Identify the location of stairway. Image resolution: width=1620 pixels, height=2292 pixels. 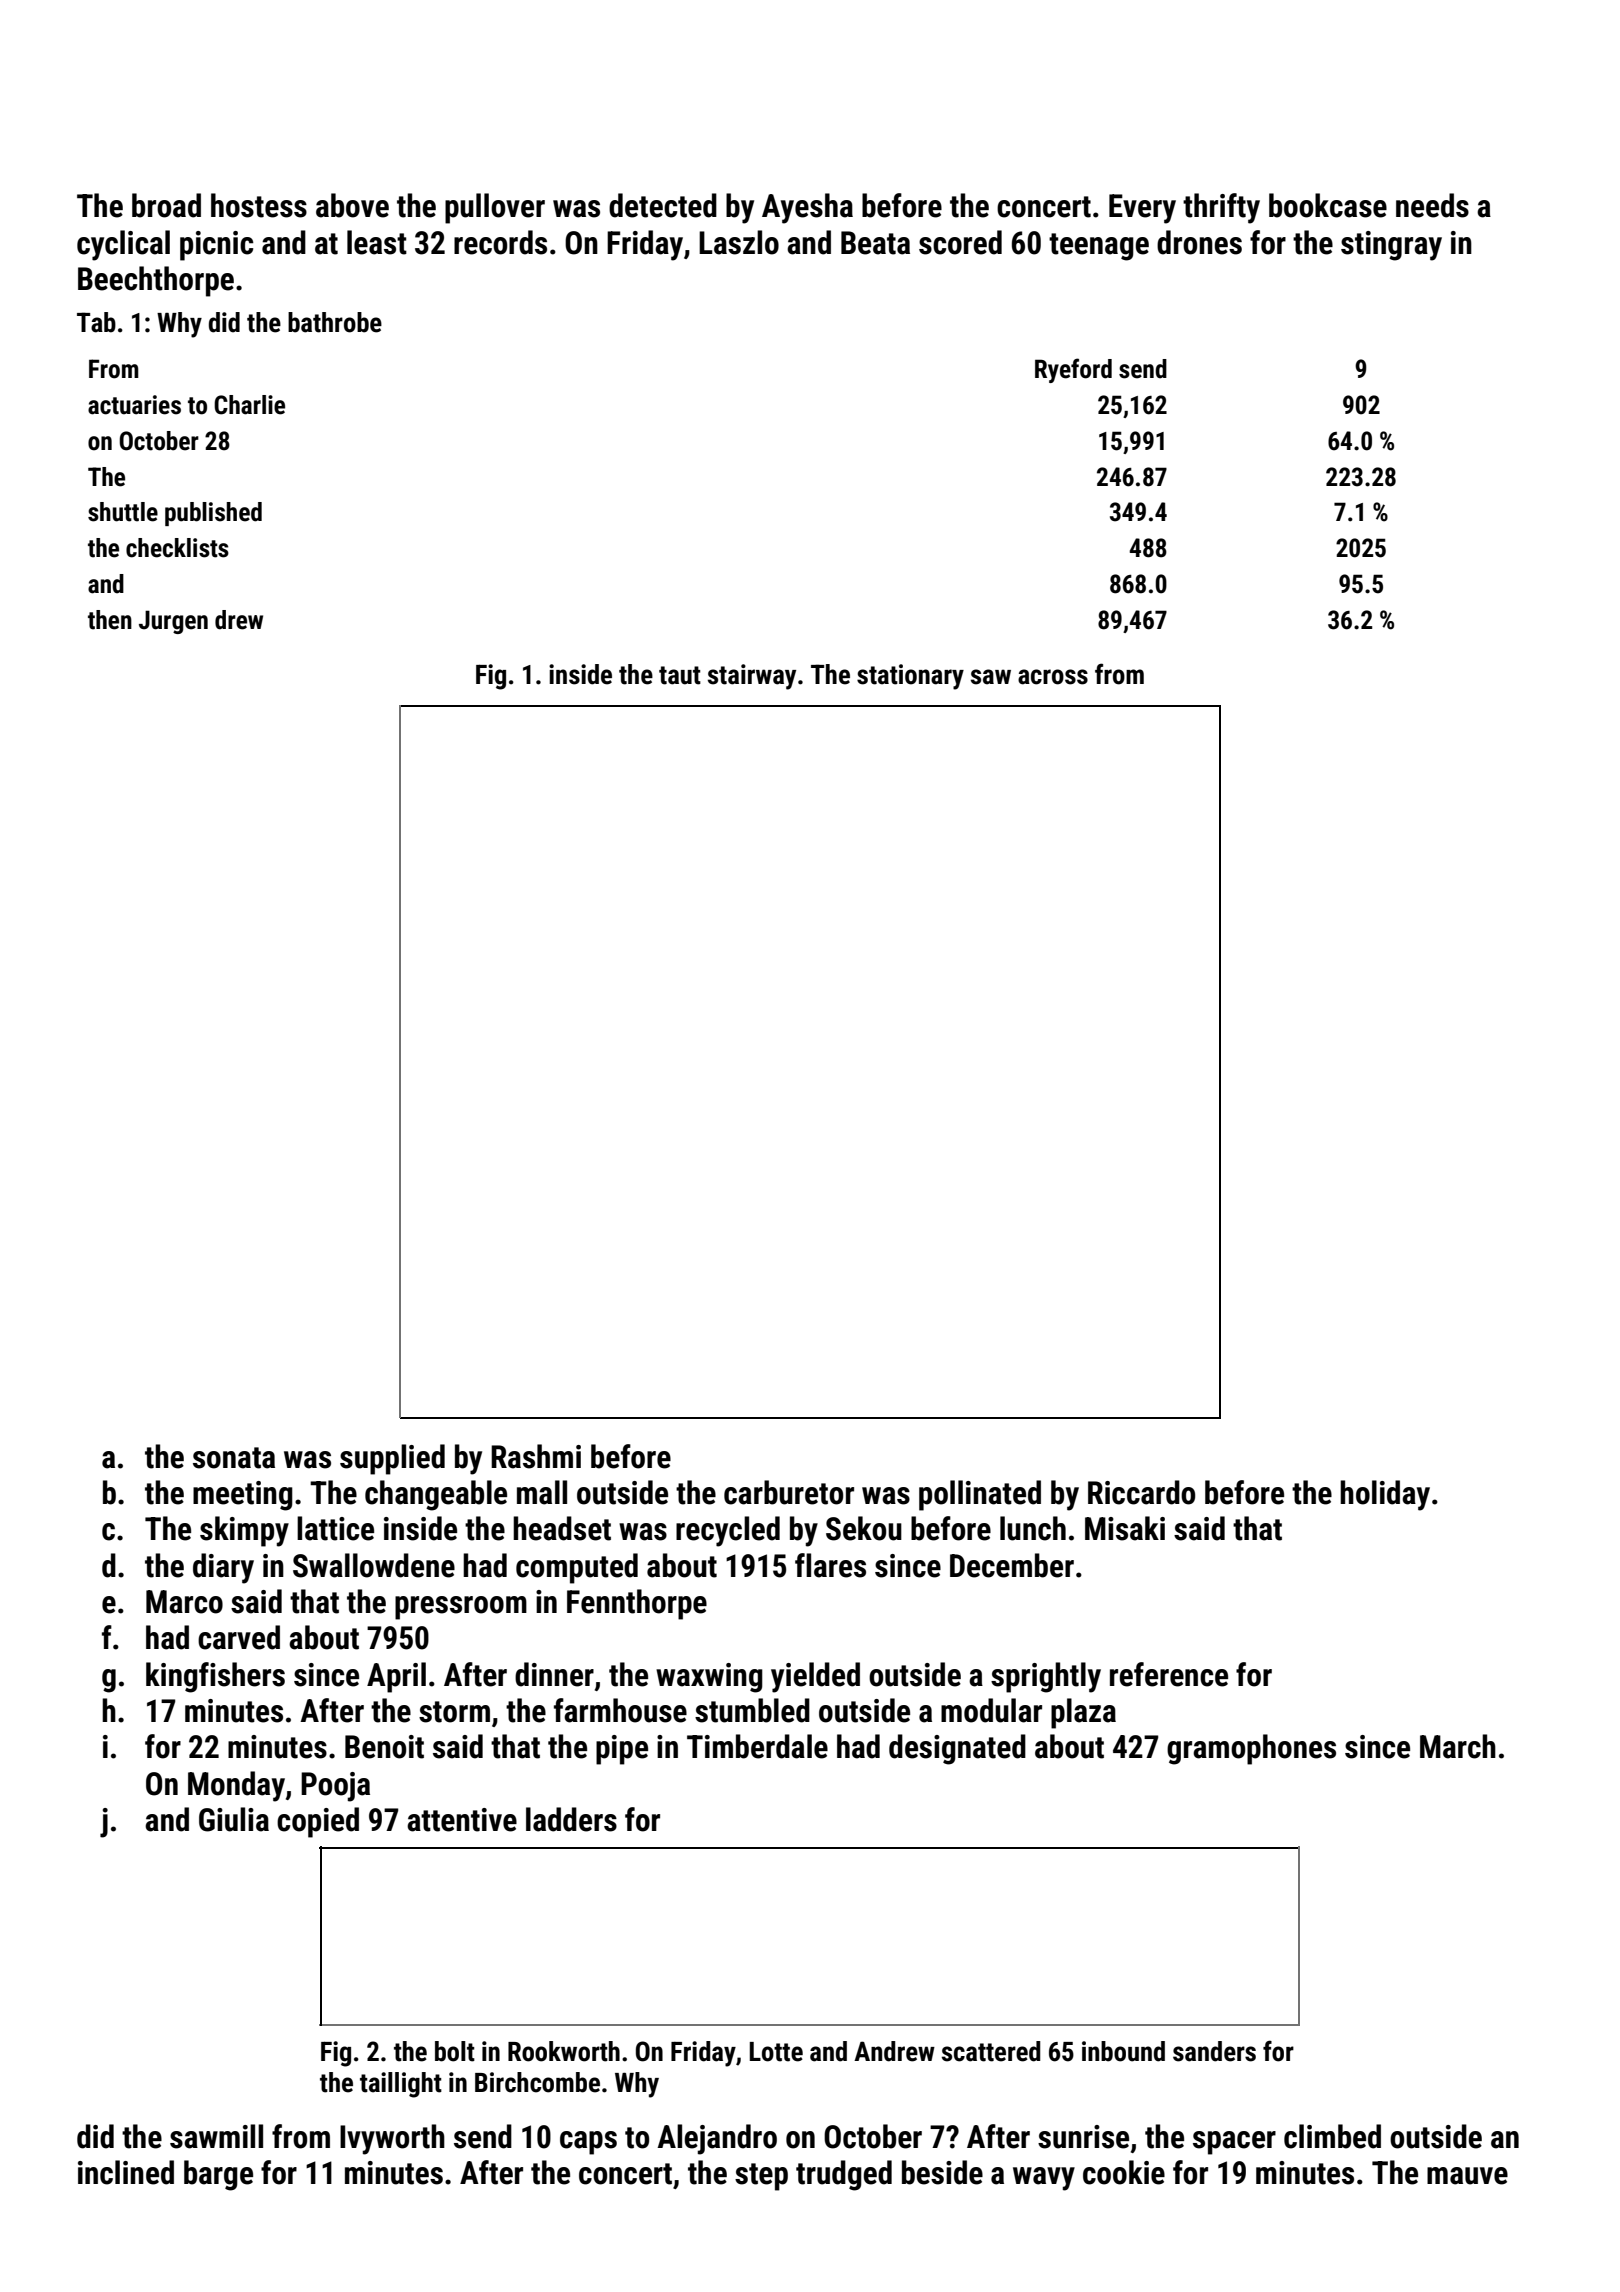
(752, 677).
